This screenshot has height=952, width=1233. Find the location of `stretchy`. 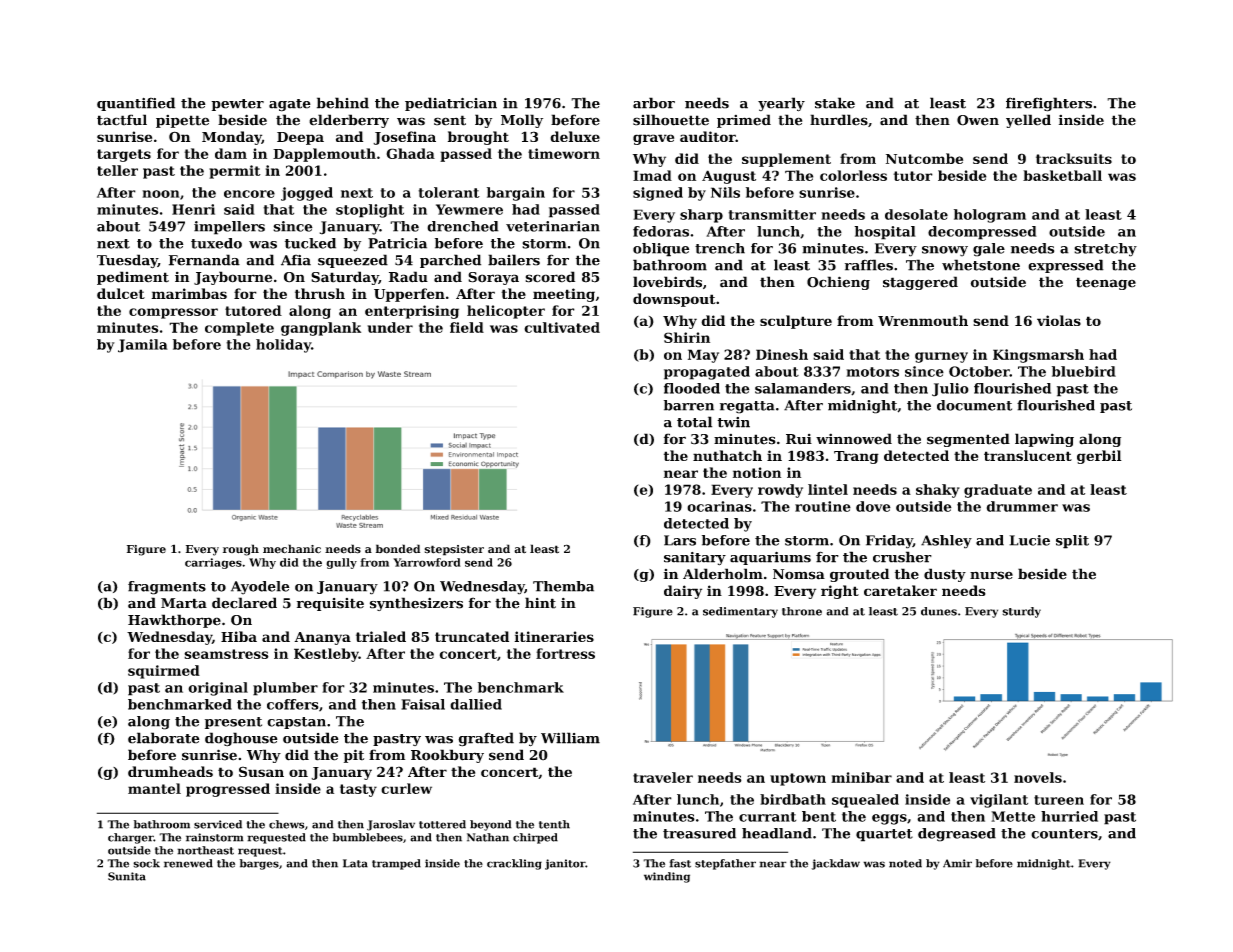

stretchy is located at coordinates (1105, 250).
